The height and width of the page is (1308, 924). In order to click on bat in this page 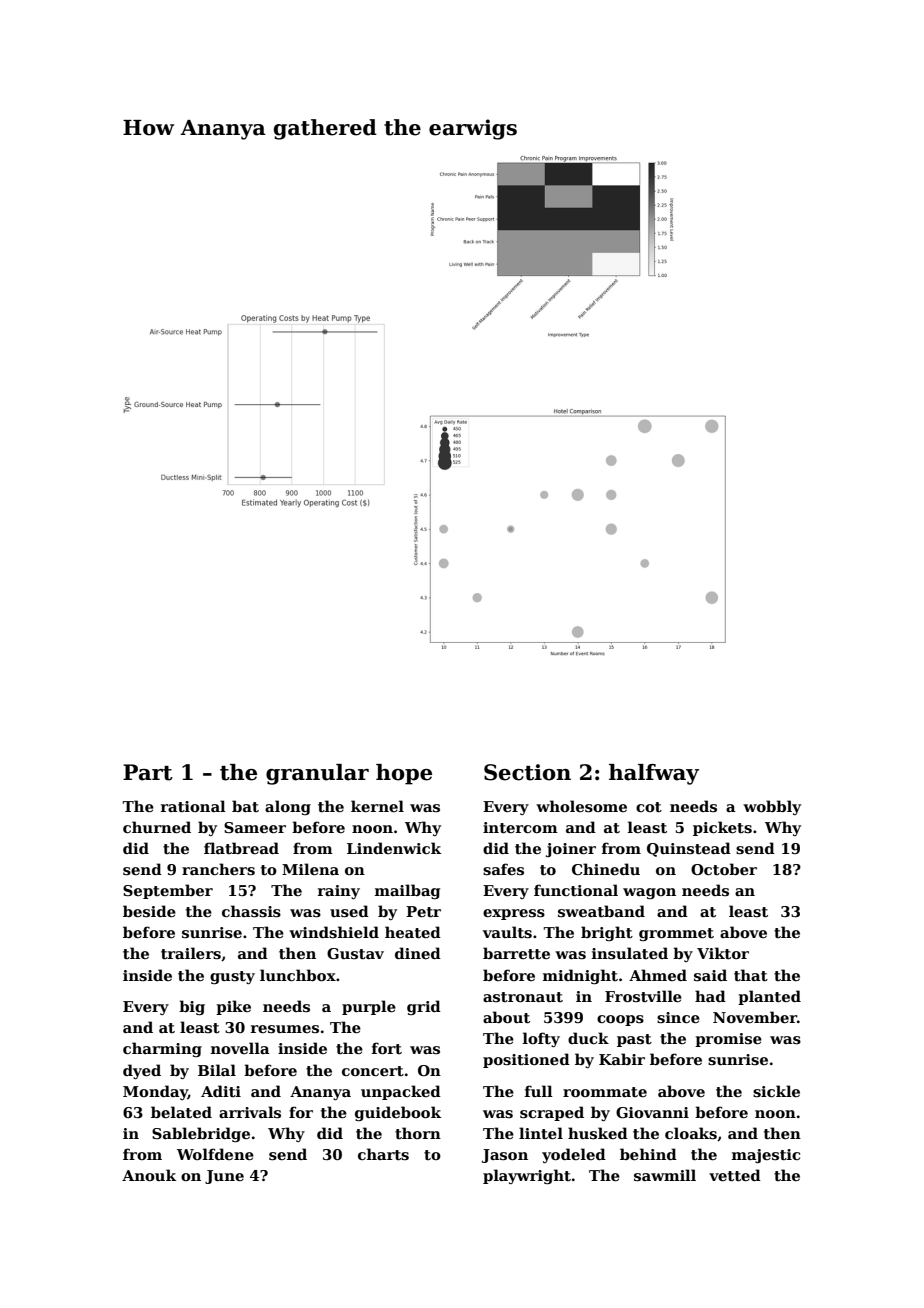, I will do `click(245, 806)`.
